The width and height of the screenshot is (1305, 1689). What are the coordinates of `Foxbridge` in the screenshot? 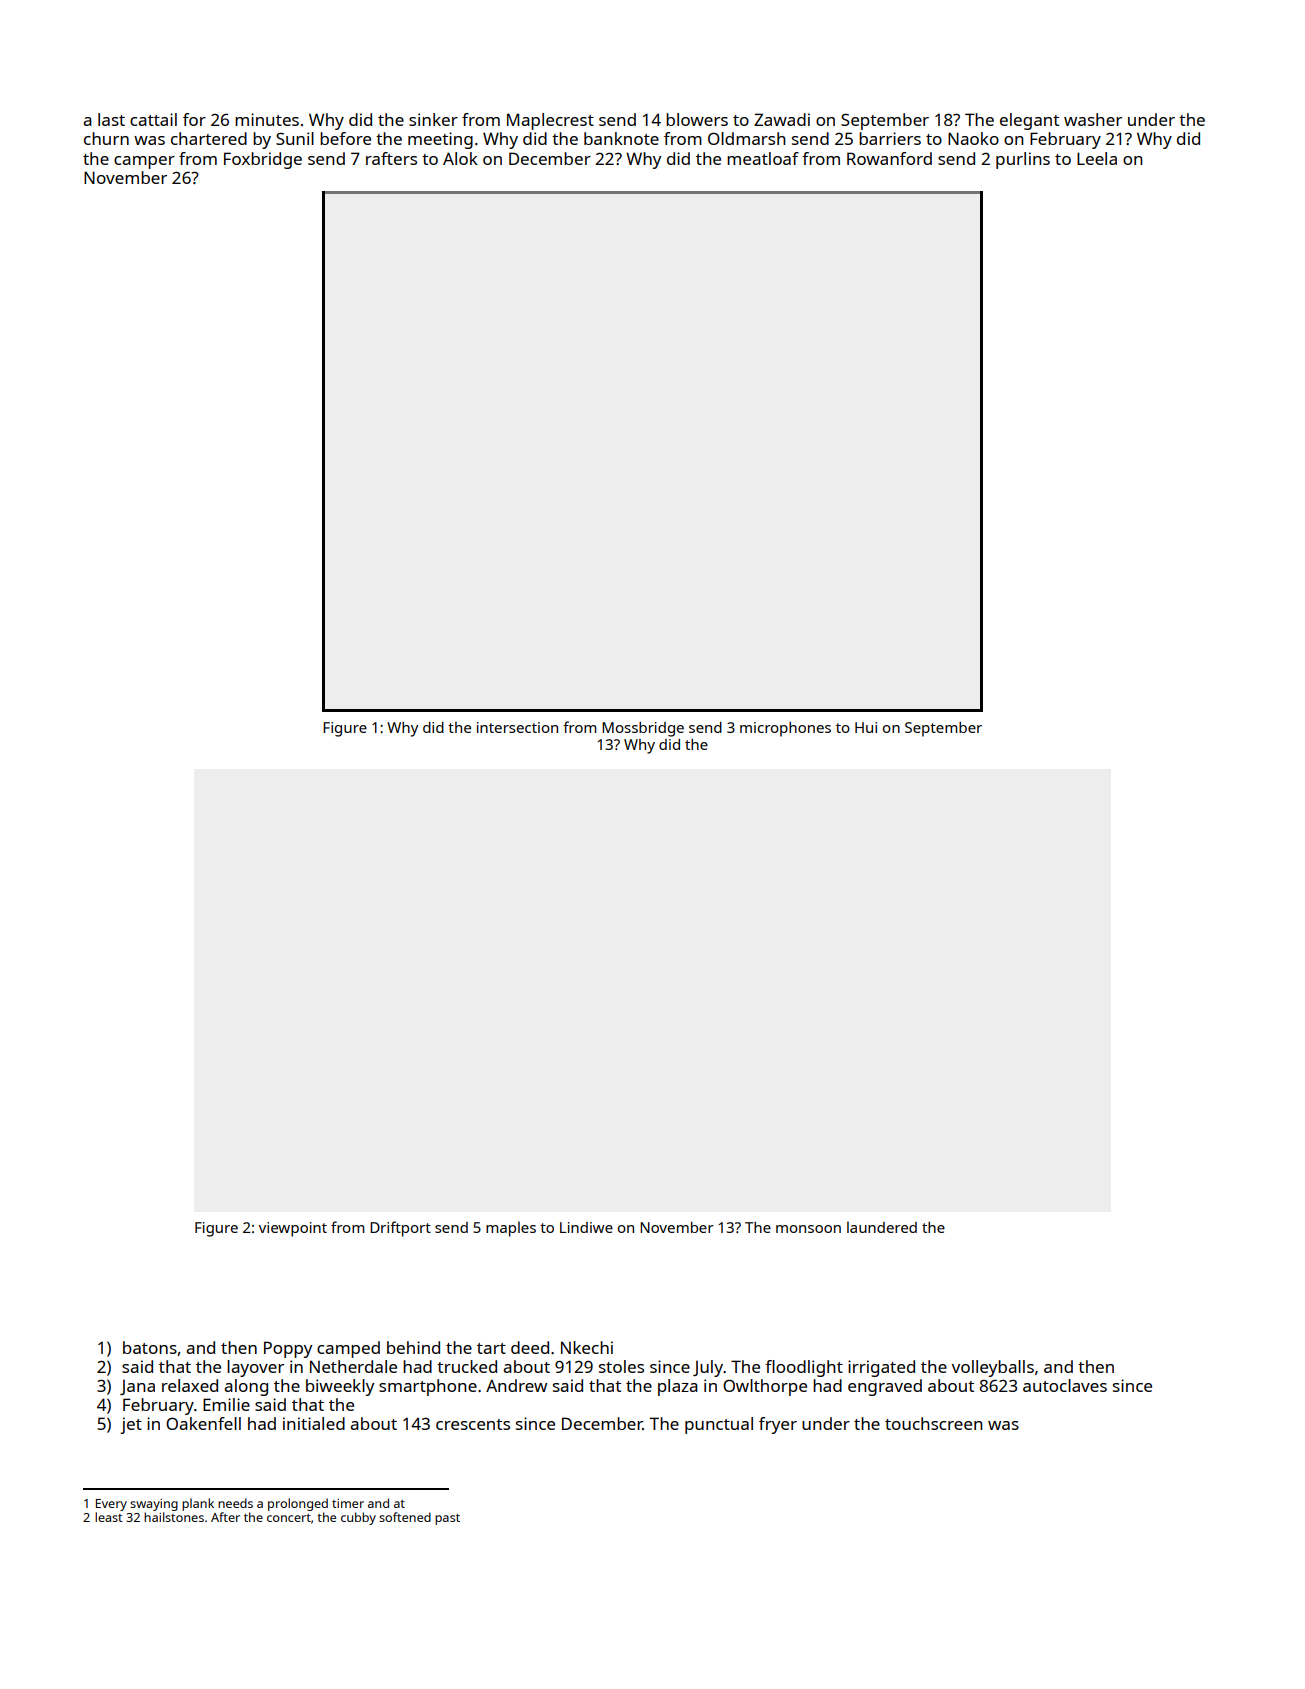 It's located at (263, 160).
